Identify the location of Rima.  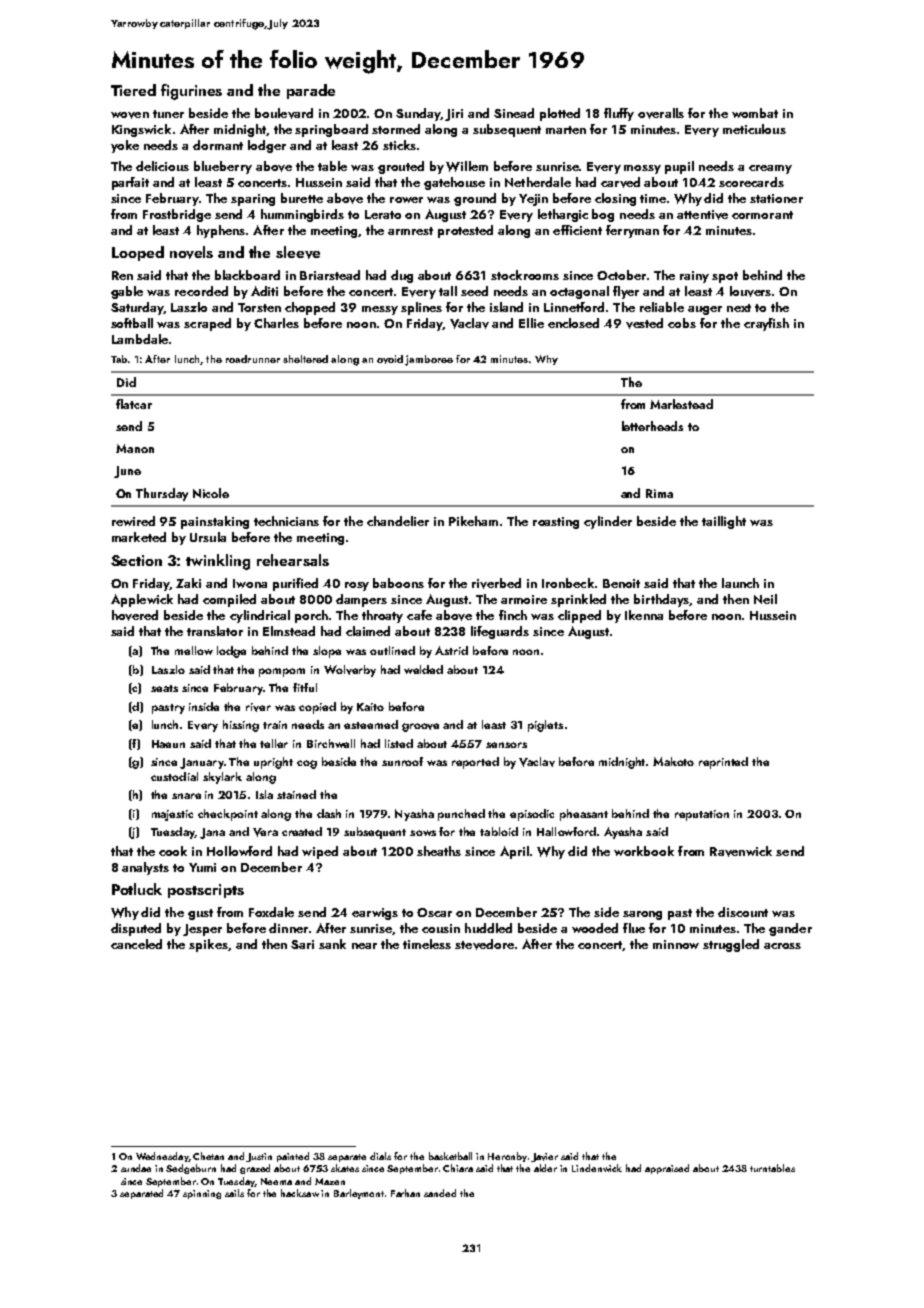
(659, 493).
